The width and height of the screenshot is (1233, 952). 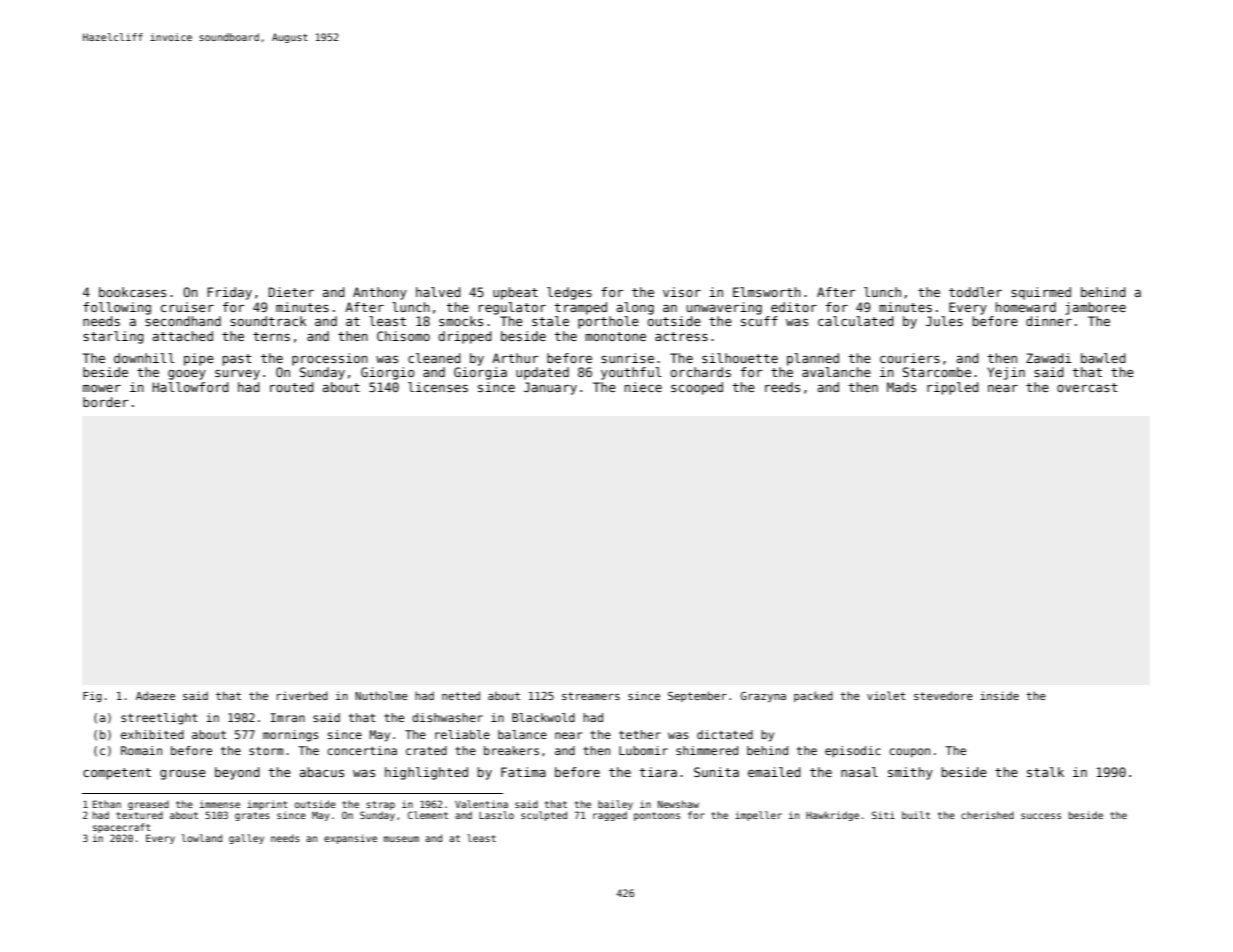 I want to click on tiara, so click(x=658, y=772).
